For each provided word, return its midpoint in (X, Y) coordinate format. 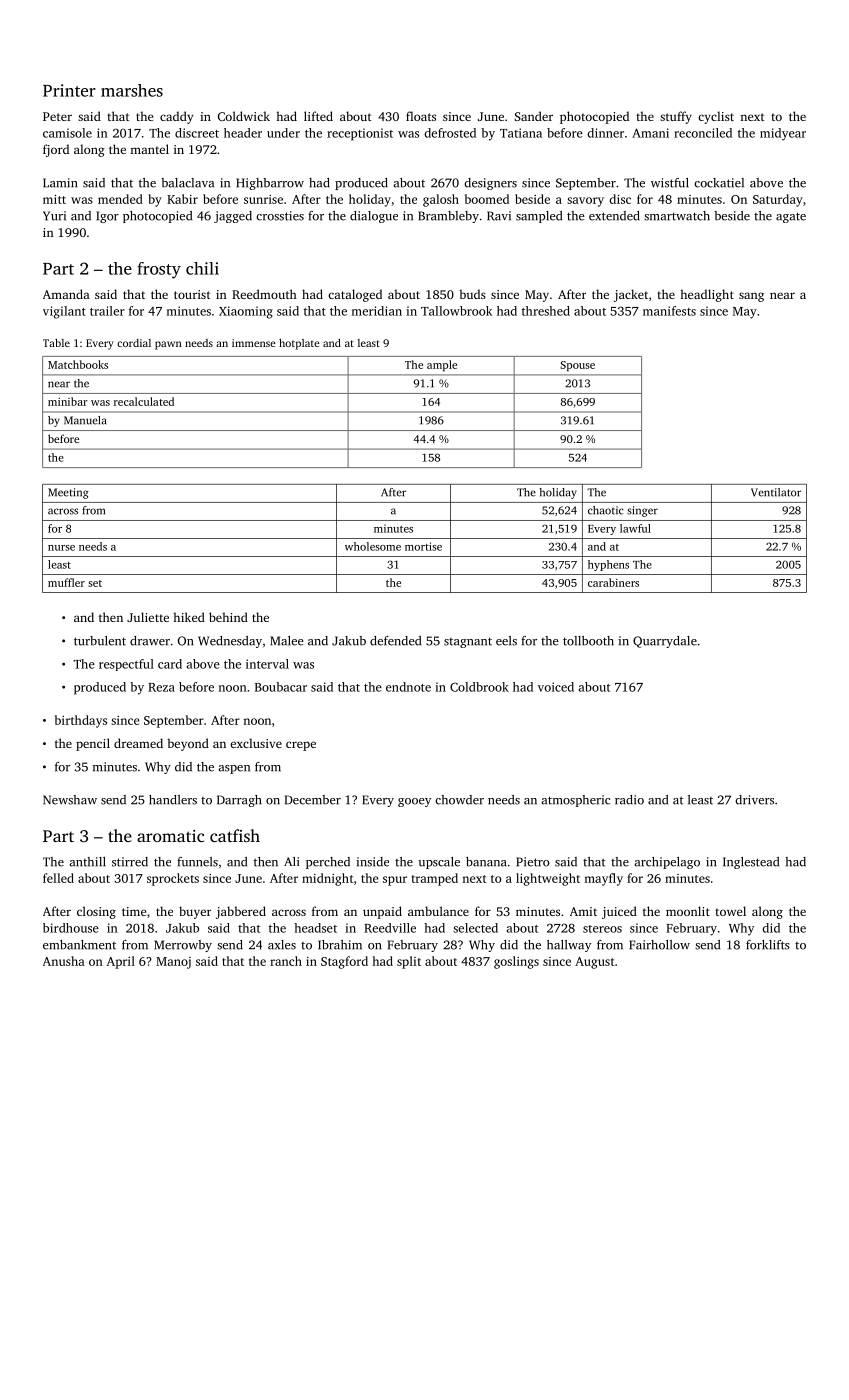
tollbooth (588, 641)
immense (254, 343)
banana (486, 862)
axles (282, 945)
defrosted (450, 133)
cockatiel (719, 183)
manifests (669, 311)
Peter (57, 116)
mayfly (603, 879)
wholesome (373, 546)
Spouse (577, 366)
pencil (93, 744)
